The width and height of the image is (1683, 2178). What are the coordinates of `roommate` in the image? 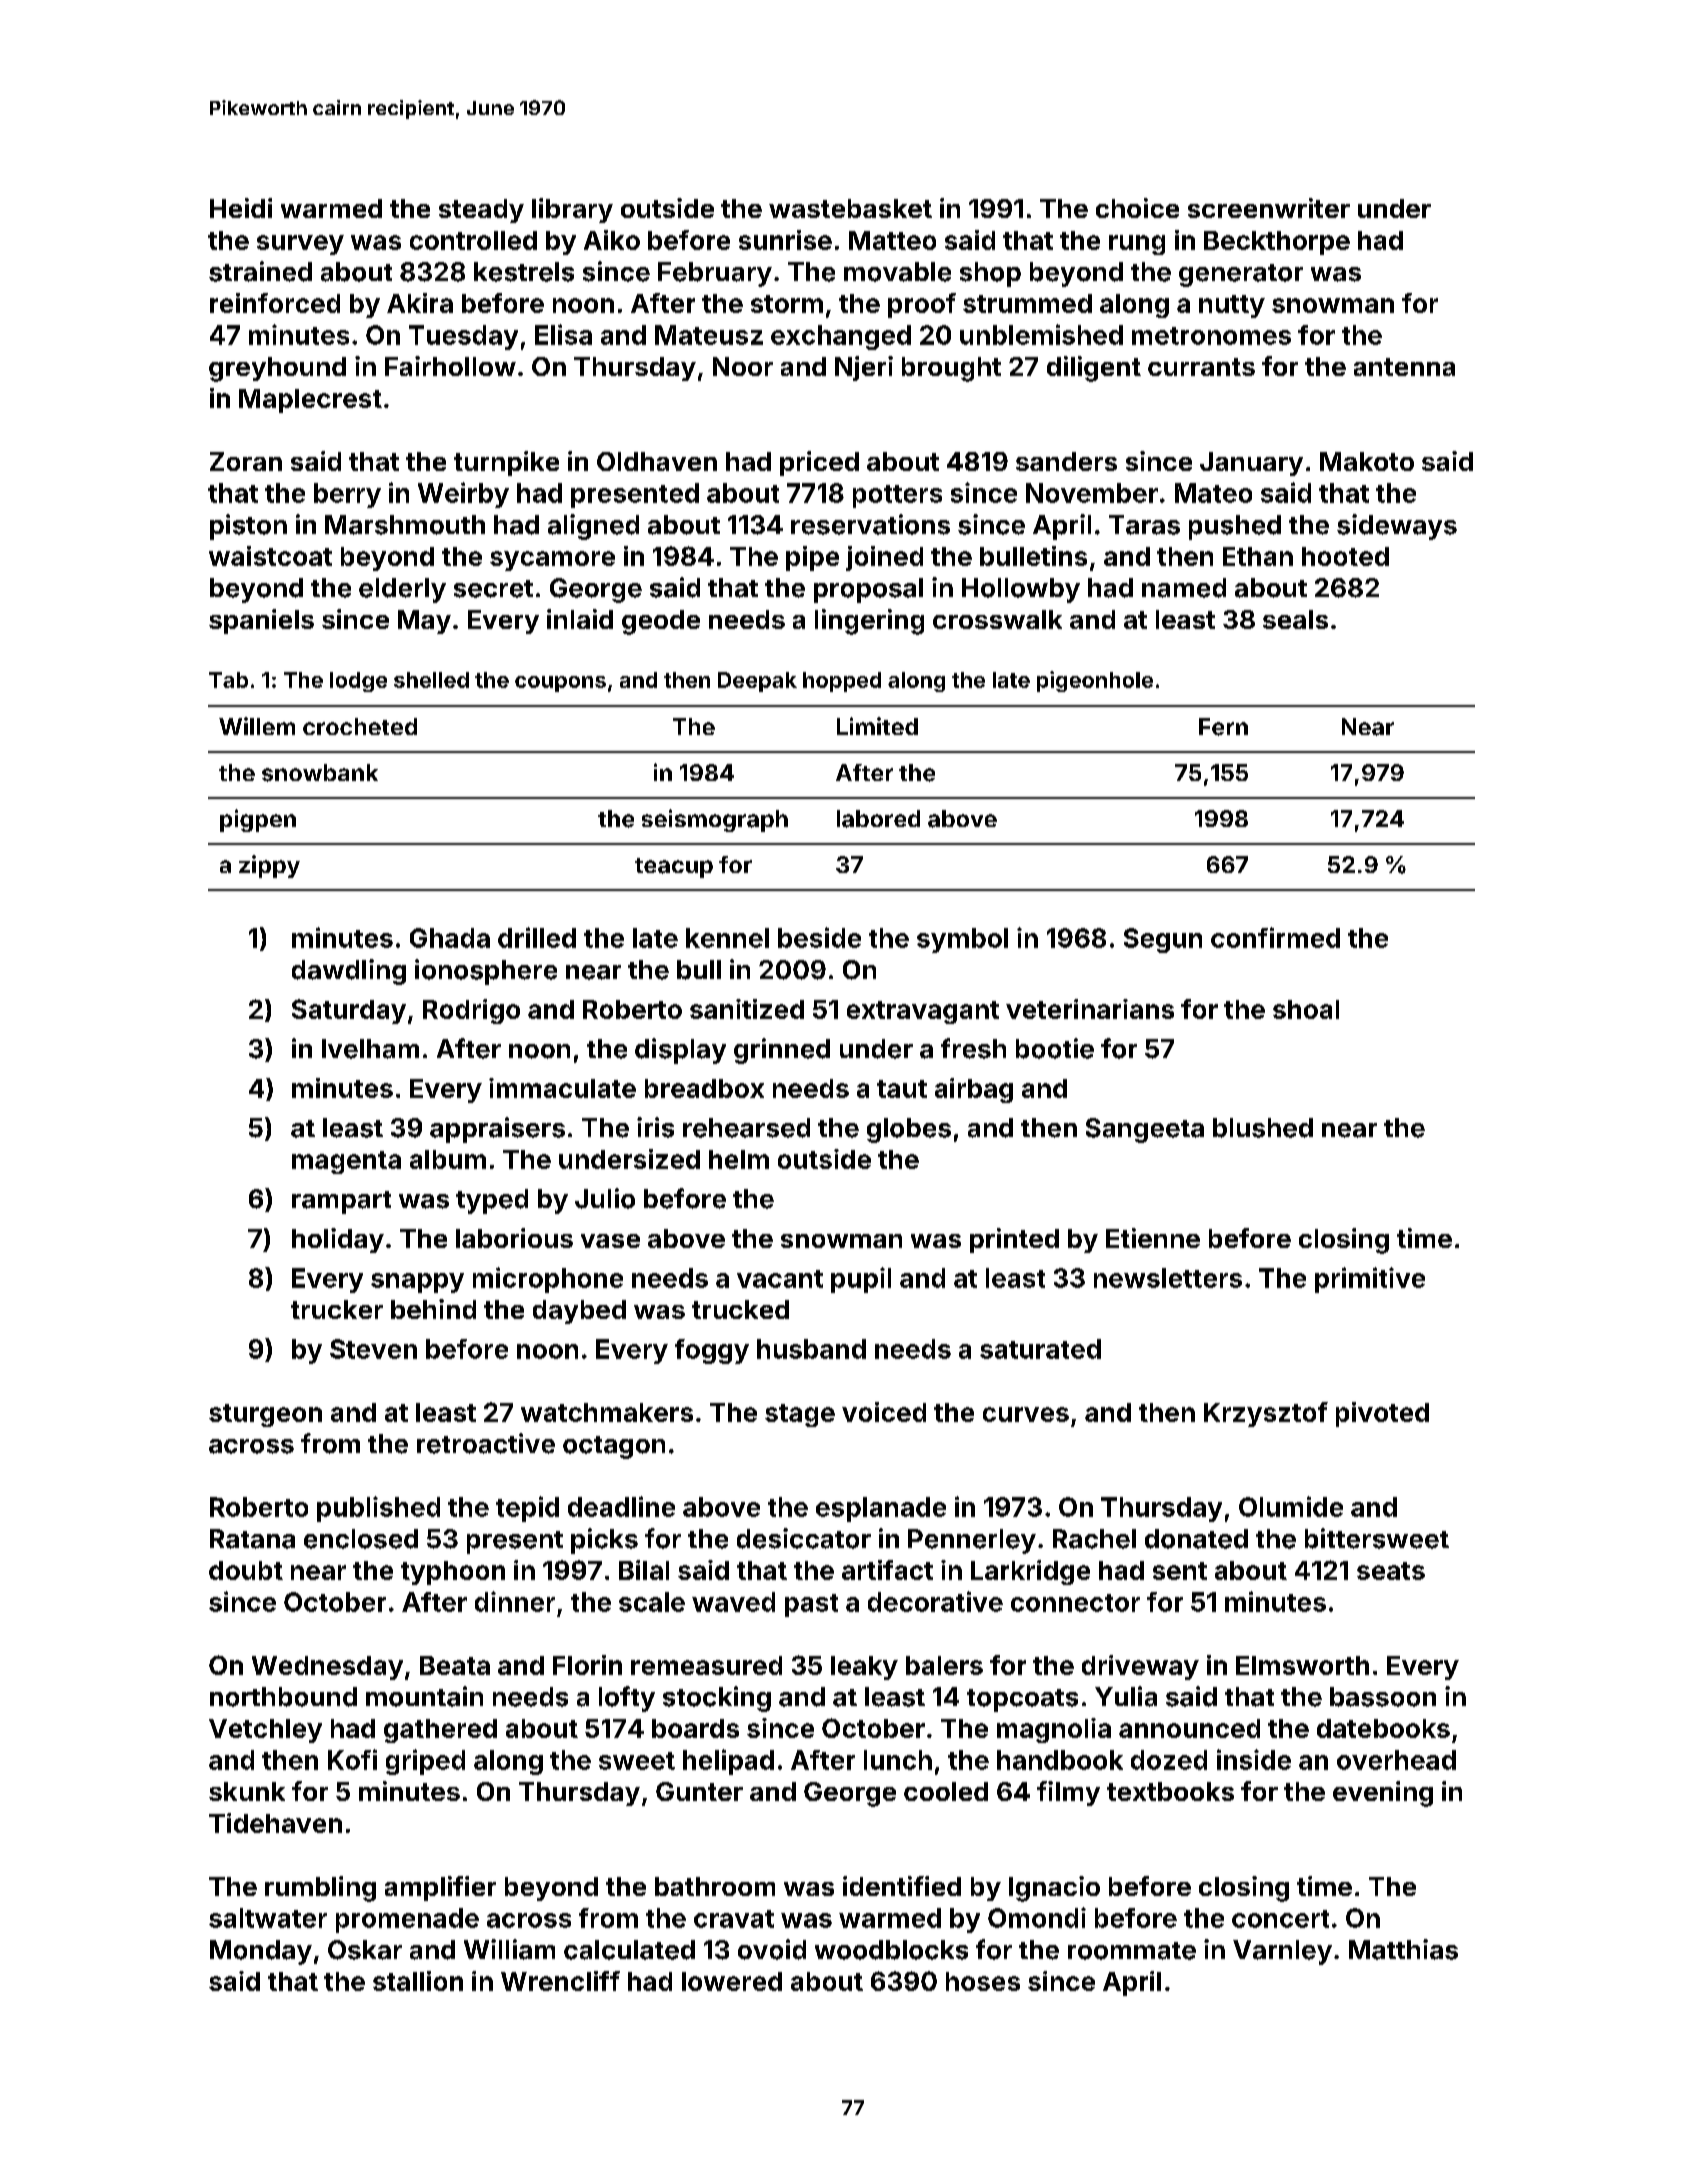 It's located at (1132, 1951).
